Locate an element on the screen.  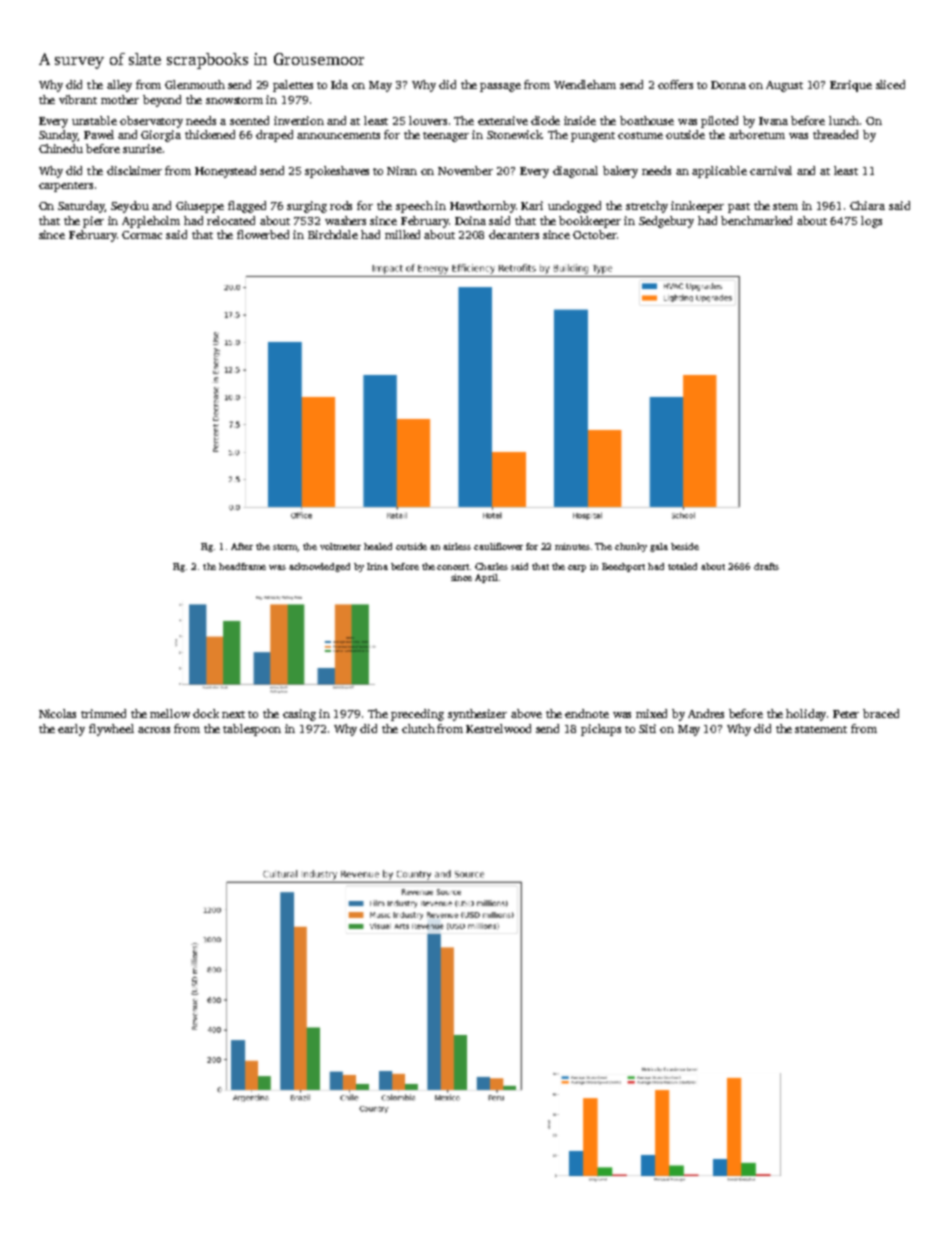
Hawthornby is located at coordinates (483, 207).
